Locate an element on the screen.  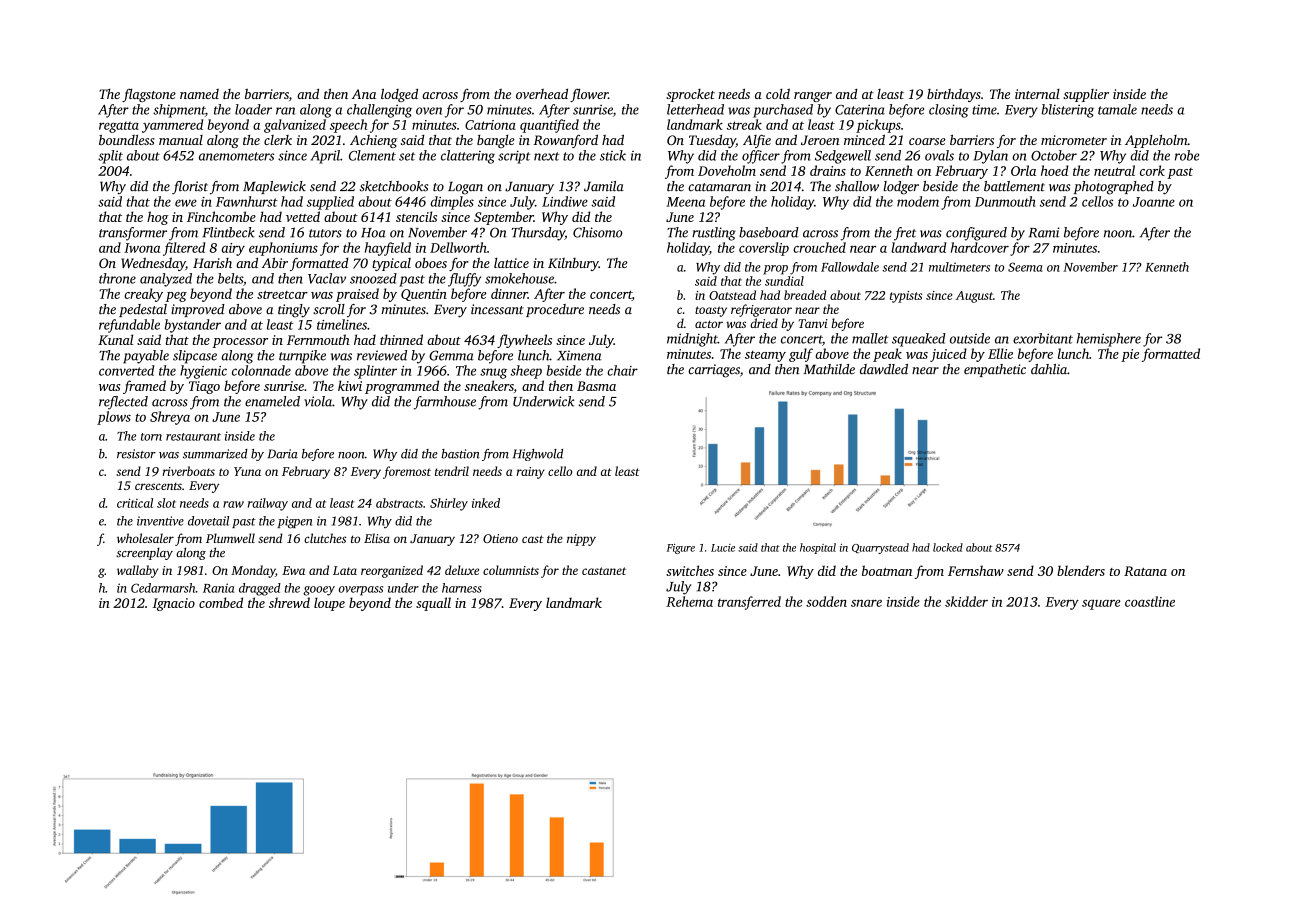
coarse is located at coordinates (927, 141).
